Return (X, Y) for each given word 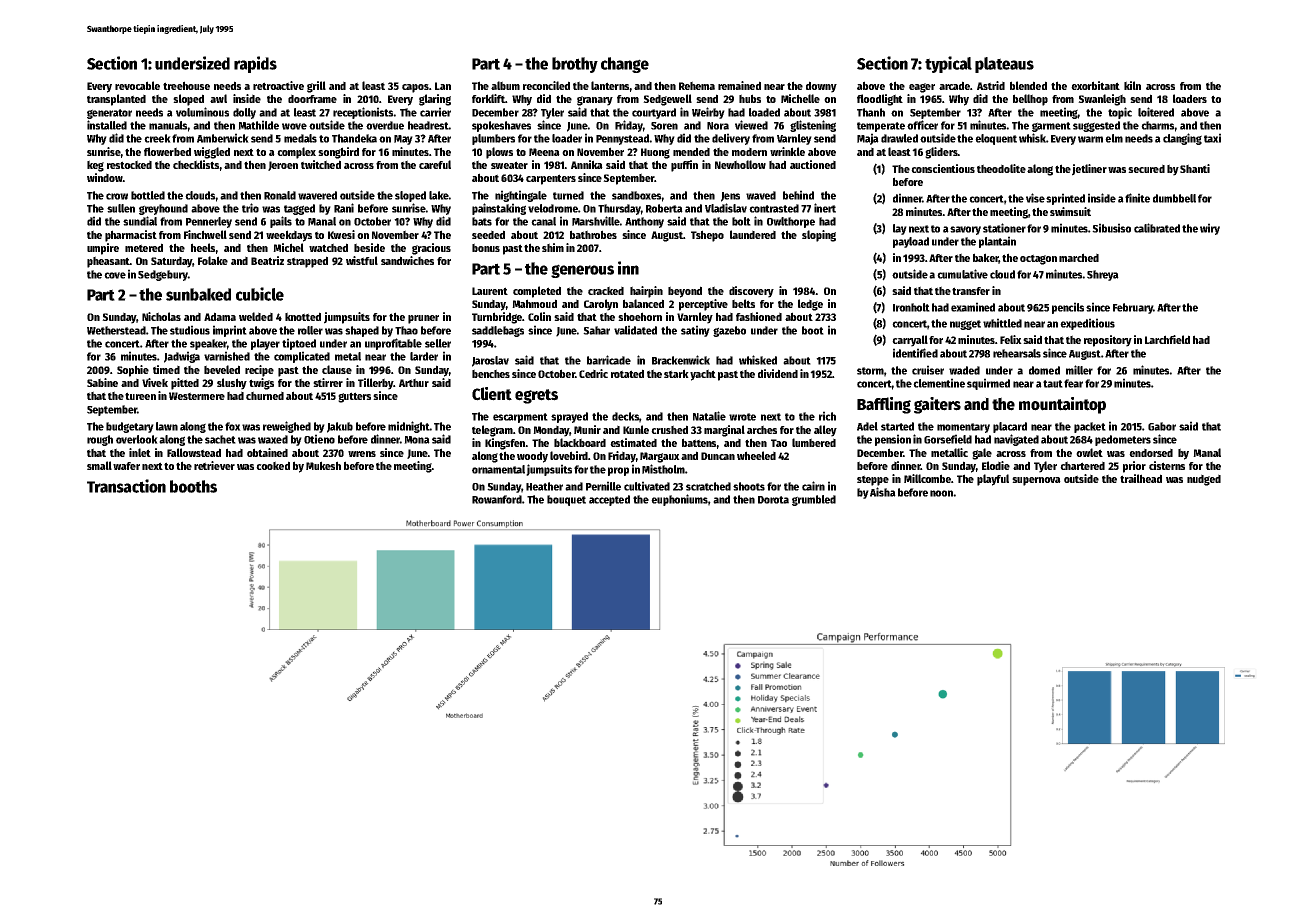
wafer (126, 466)
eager (922, 88)
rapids (255, 64)
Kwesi (341, 234)
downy (821, 87)
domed (1044, 370)
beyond (685, 292)
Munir (587, 429)
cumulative (962, 274)
